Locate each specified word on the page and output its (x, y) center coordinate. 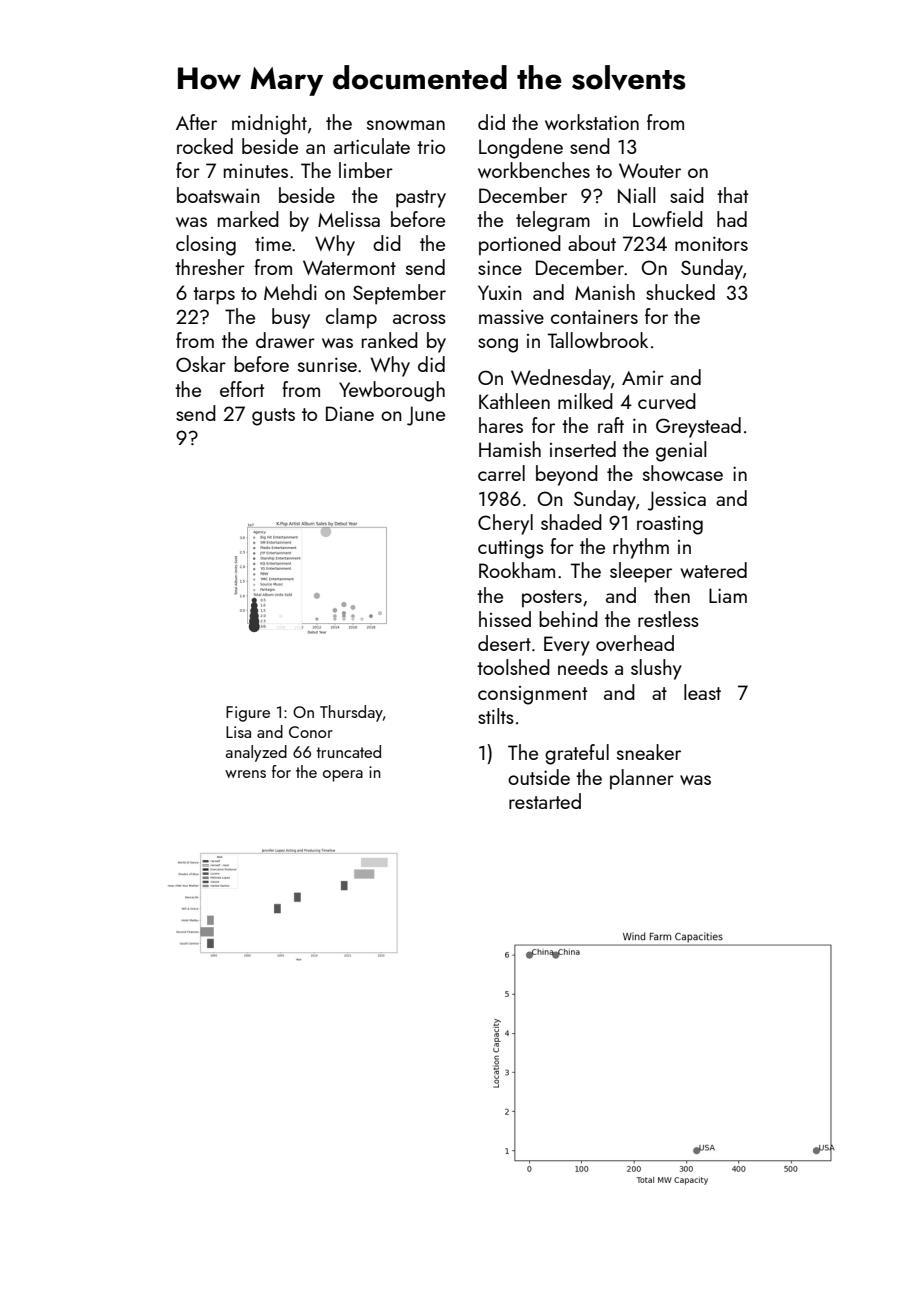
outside (539, 777)
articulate (372, 146)
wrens (245, 774)
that (732, 195)
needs (583, 667)
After (196, 122)
